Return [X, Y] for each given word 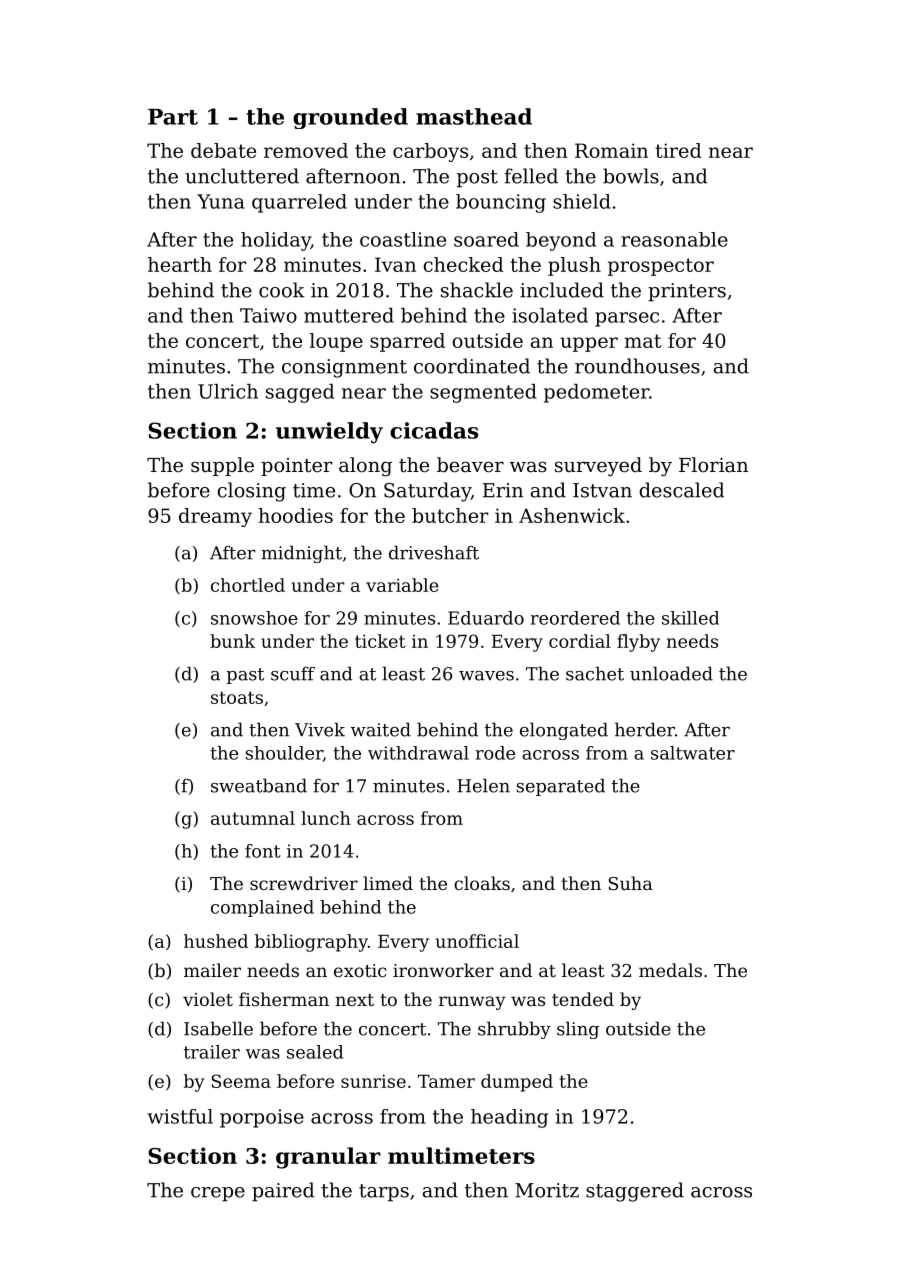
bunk [232, 641]
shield [582, 201]
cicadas [434, 430]
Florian [713, 465]
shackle [477, 290]
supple [222, 466]
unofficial [477, 941]
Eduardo [486, 618]
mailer [212, 970]
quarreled [299, 203]
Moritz [547, 1190]
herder [645, 729]
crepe [218, 1194]
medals [670, 970]
